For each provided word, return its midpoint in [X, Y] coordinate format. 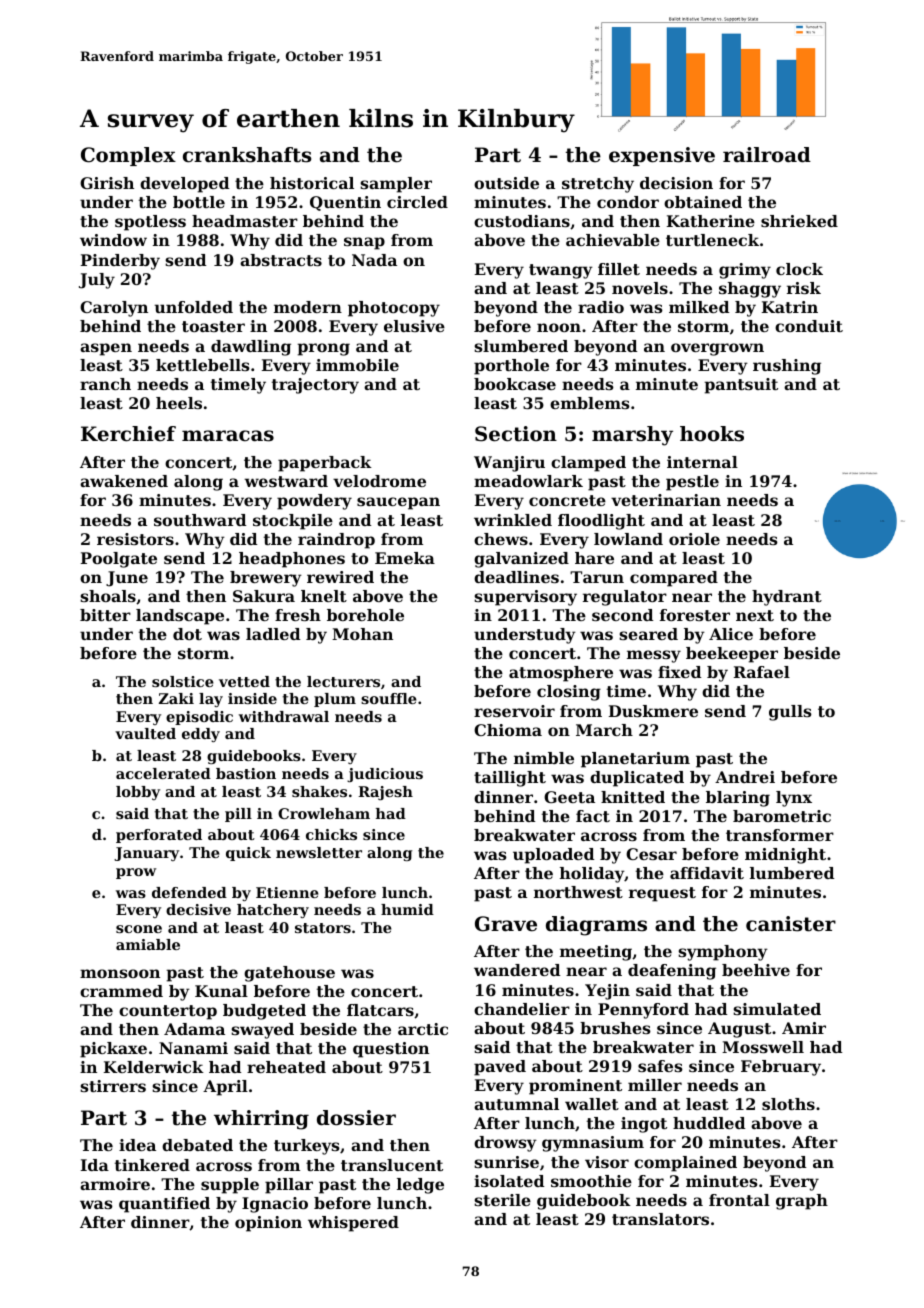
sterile [502, 1200]
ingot [644, 1125]
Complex [128, 156]
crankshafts [247, 155]
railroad [767, 155]
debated [197, 1145]
